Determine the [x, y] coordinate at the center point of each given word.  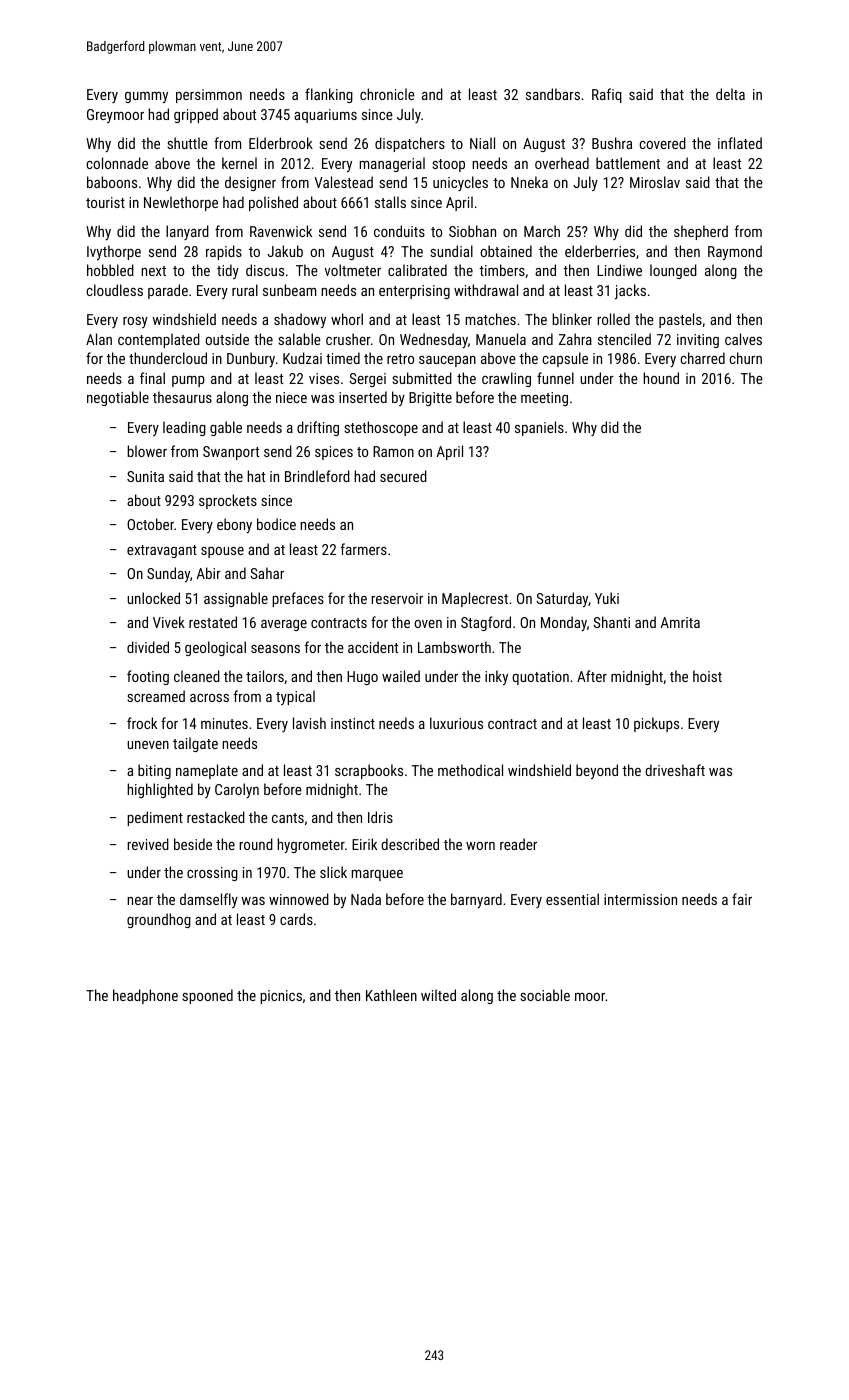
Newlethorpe [181, 203]
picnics [281, 997]
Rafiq [607, 95]
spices [334, 453]
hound [661, 378]
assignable [236, 599]
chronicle [387, 94]
